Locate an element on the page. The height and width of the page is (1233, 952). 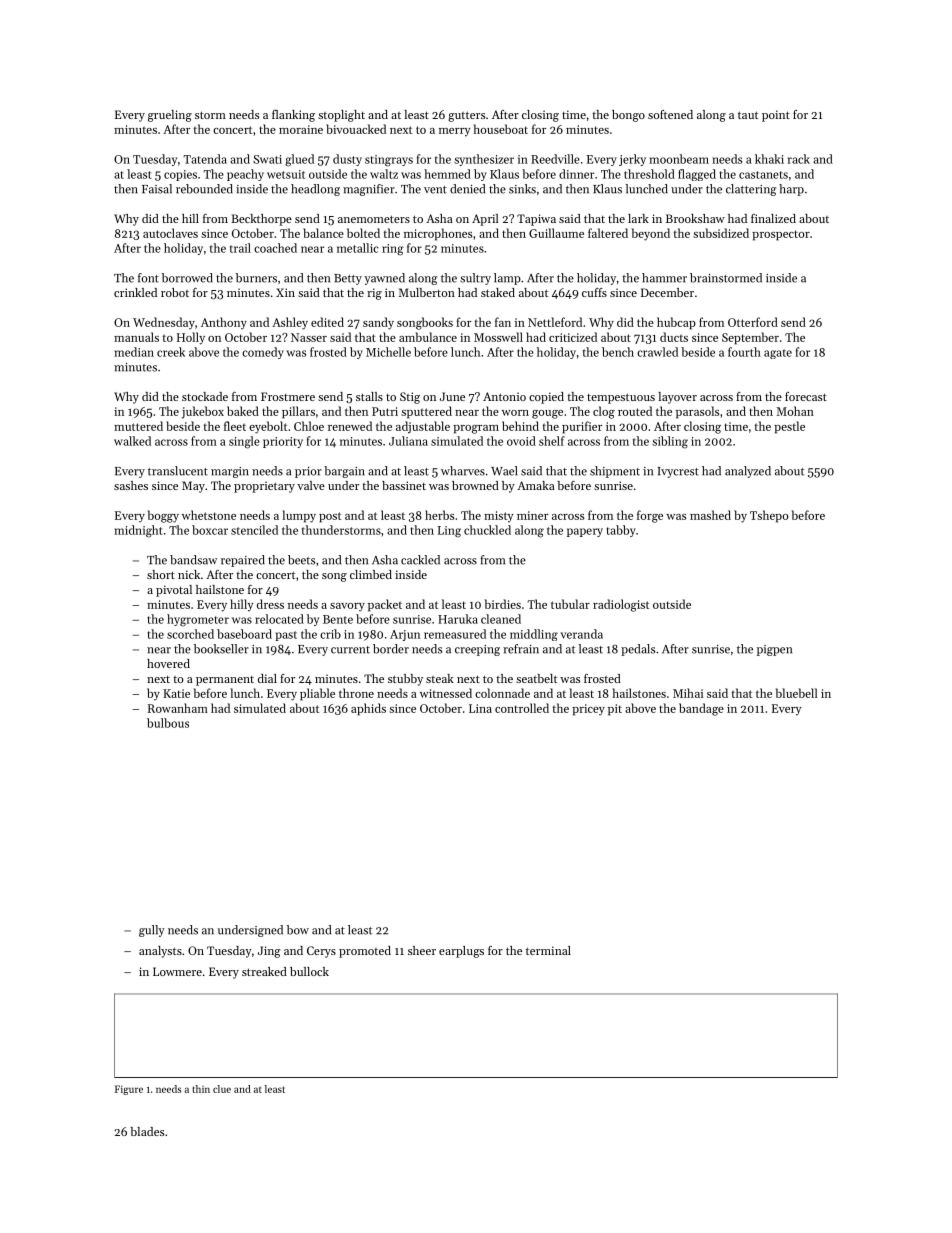
promoted is located at coordinates (365, 952).
